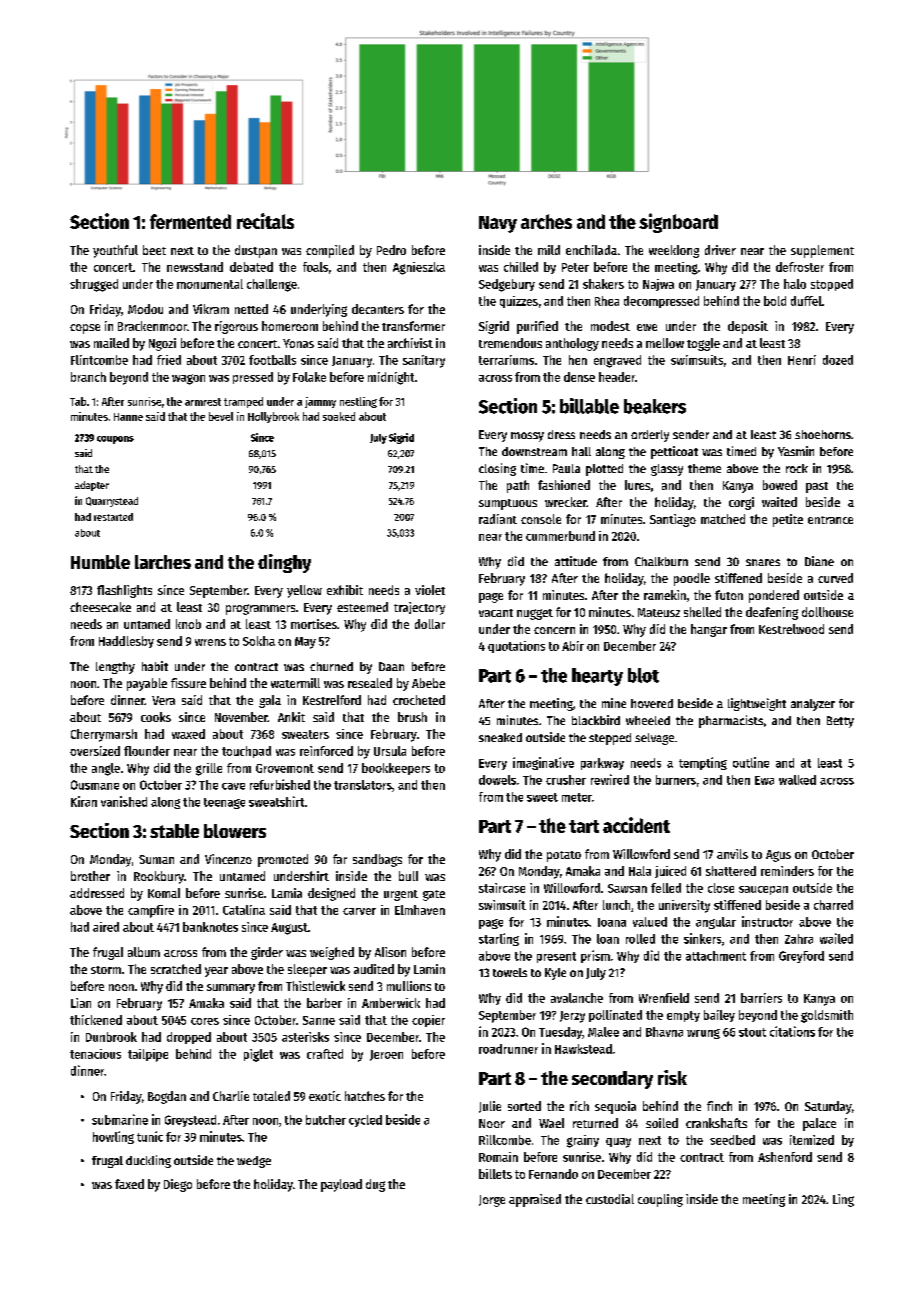  What do you see at coordinates (332, 953) in the screenshot?
I see `weighed` at bounding box center [332, 953].
